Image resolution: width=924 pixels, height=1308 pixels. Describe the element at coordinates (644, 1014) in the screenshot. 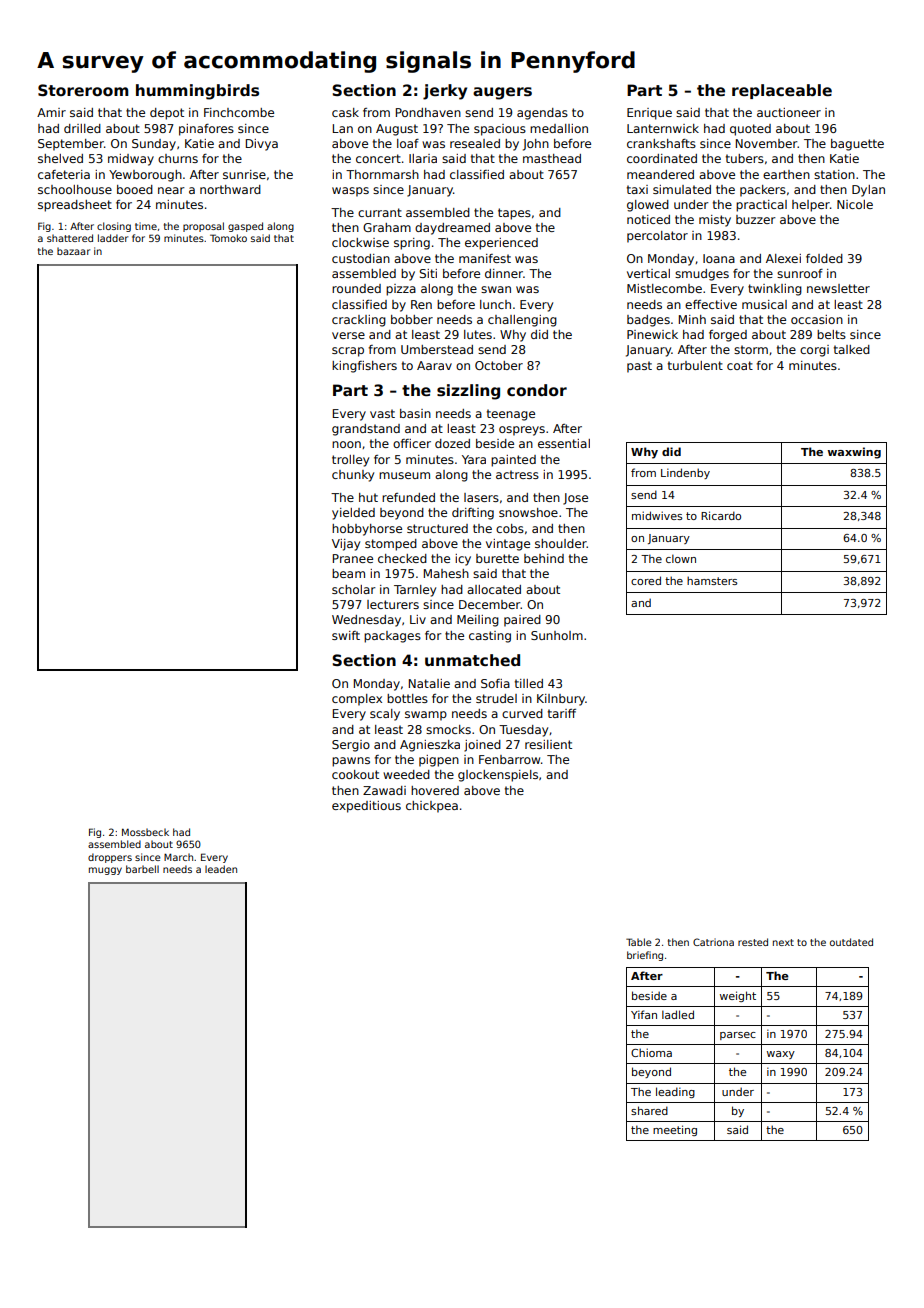

I see `Yifan` at that location.
